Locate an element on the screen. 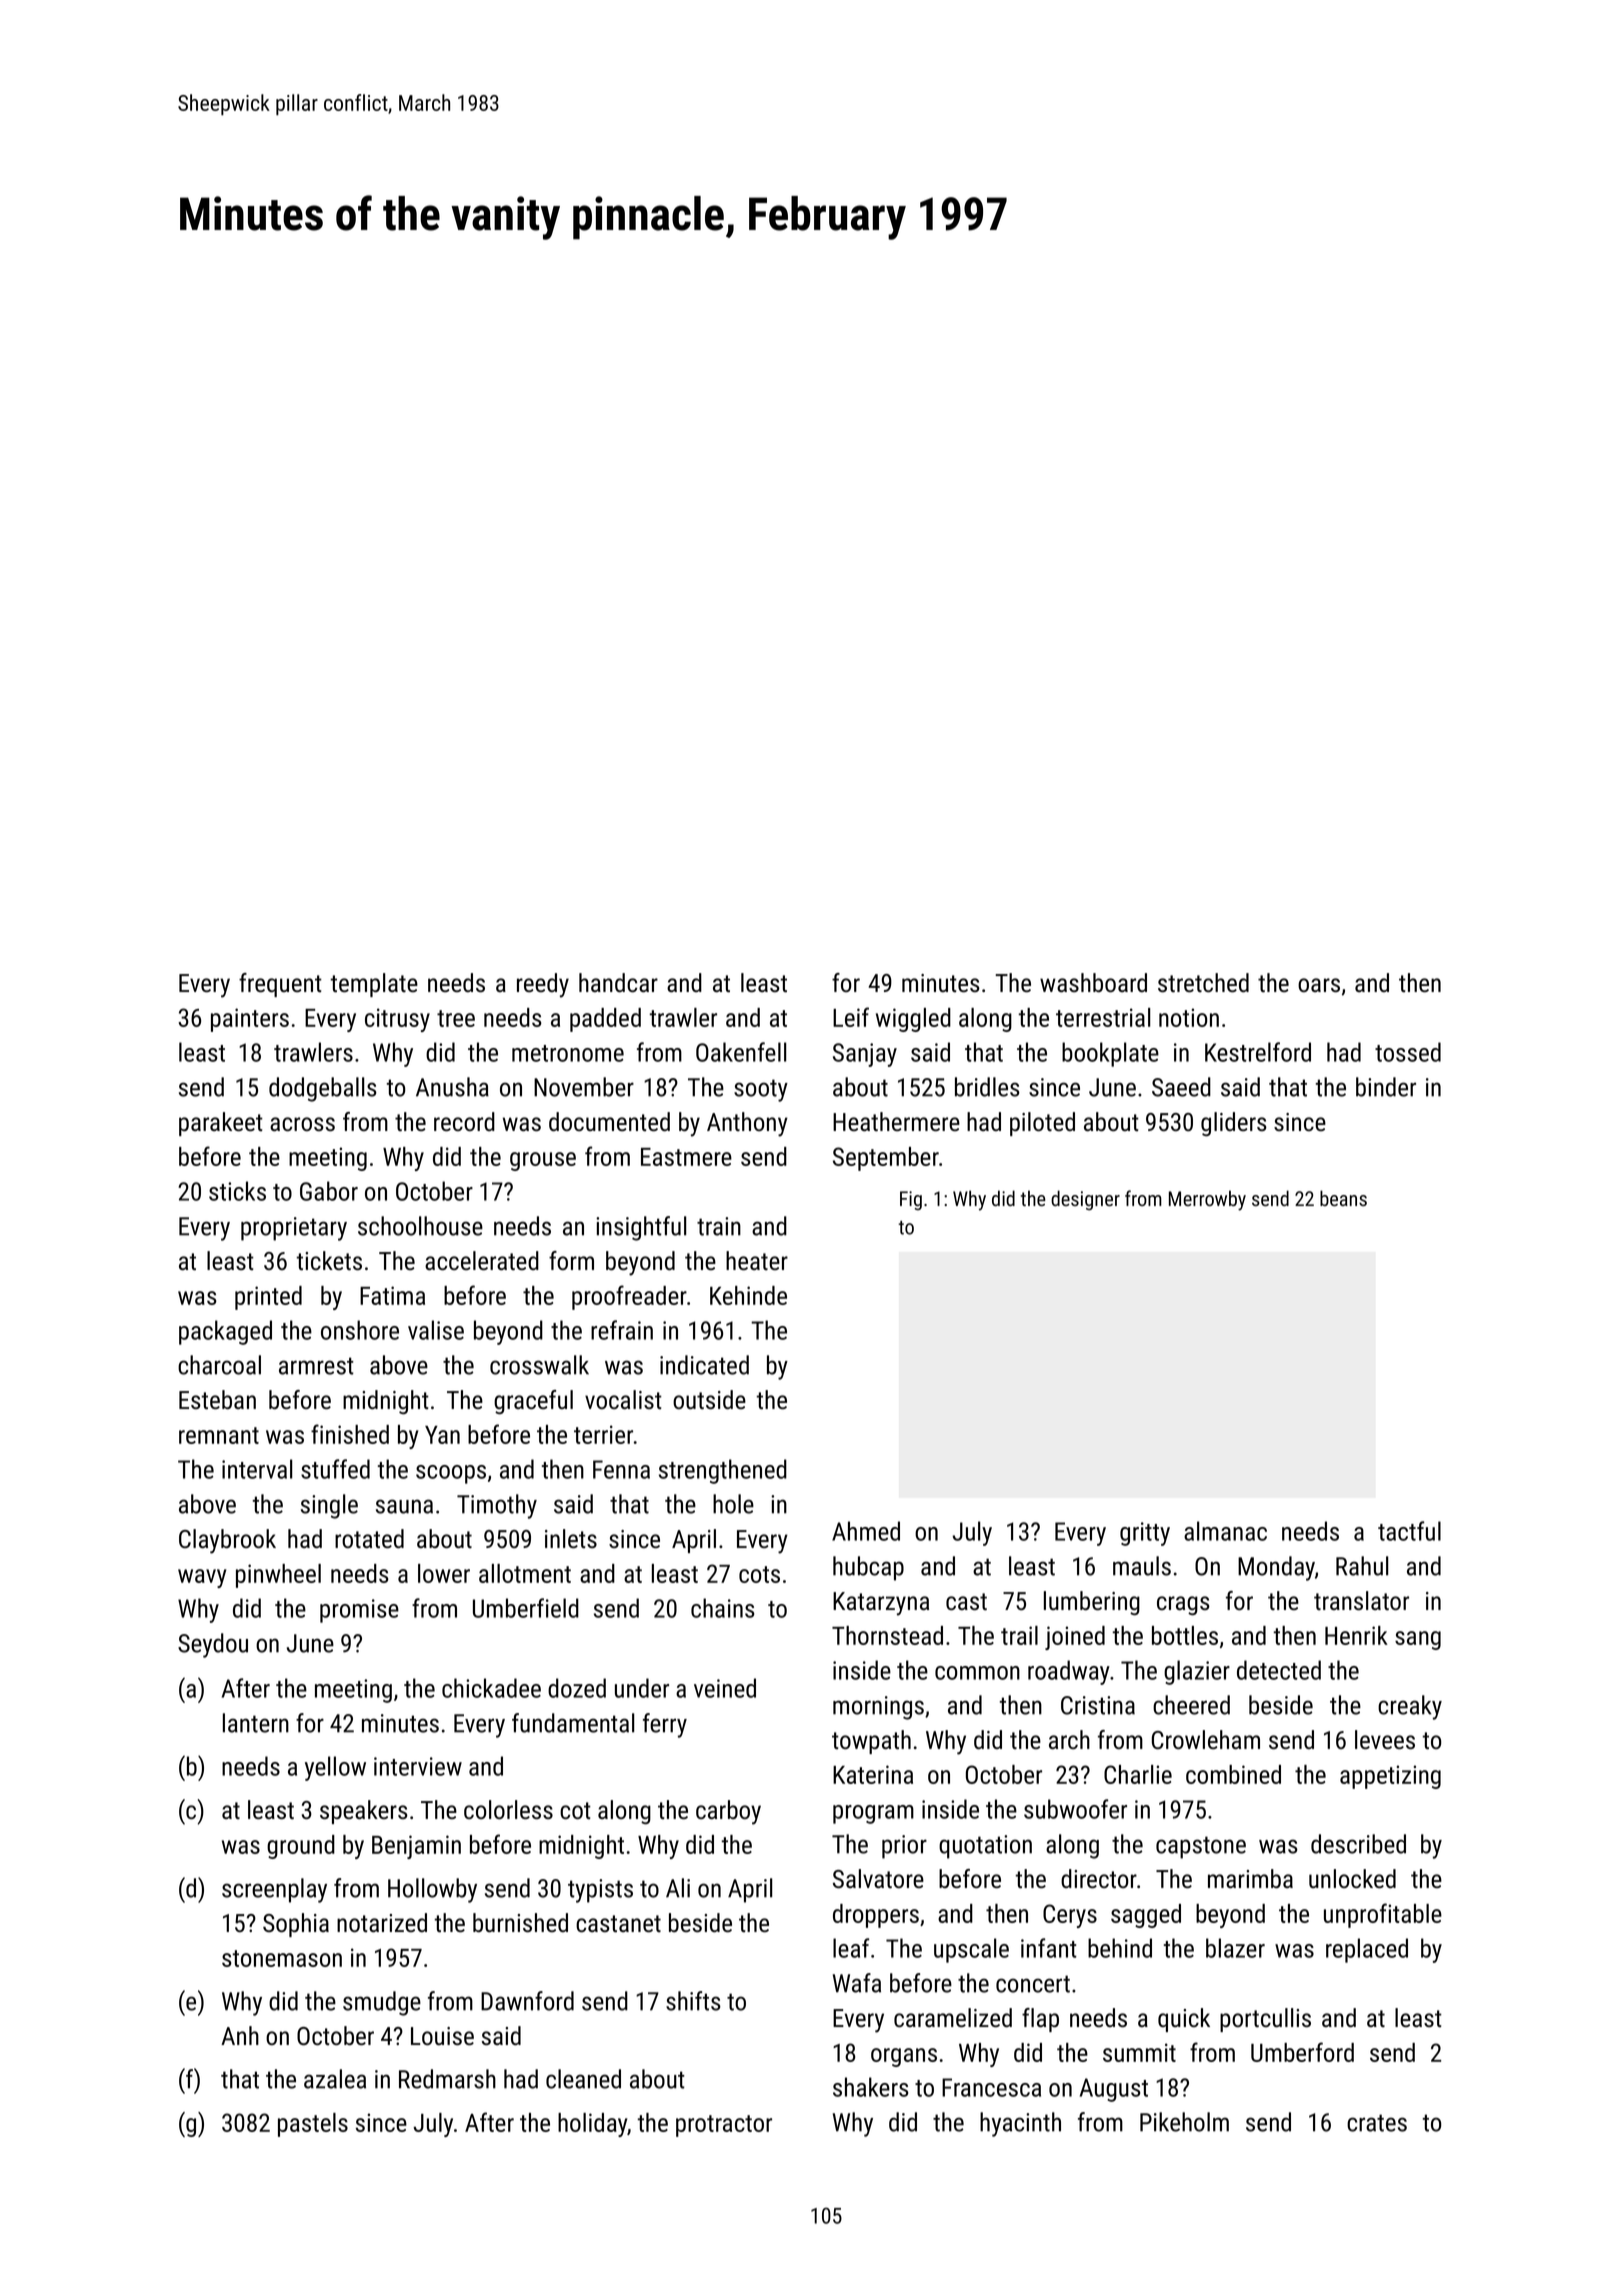 This screenshot has height=2292, width=1620. tactful is located at coordinates (1409, 1531).
